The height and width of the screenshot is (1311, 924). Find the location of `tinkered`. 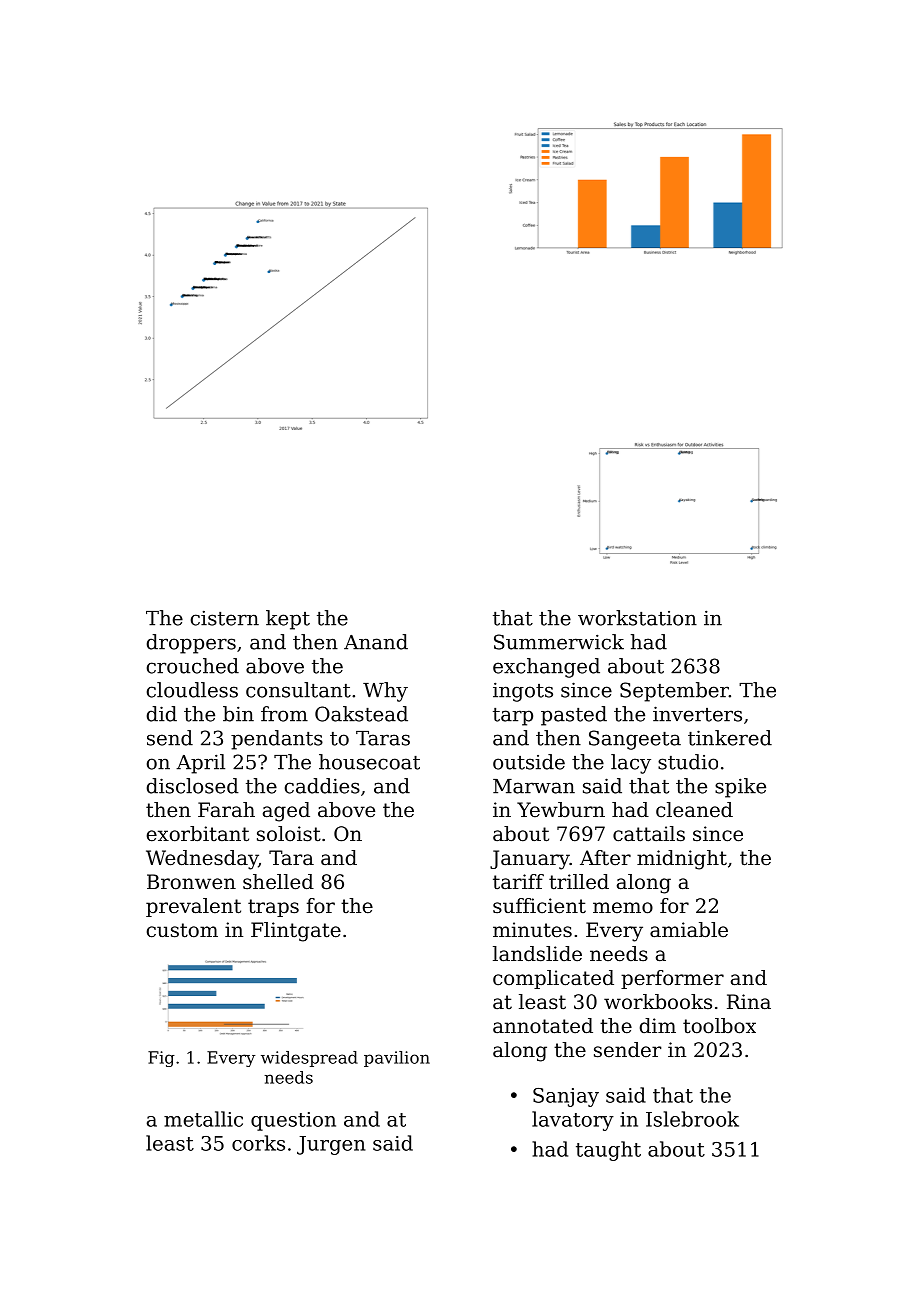

tinkered is located at coordinates (730, 738).
